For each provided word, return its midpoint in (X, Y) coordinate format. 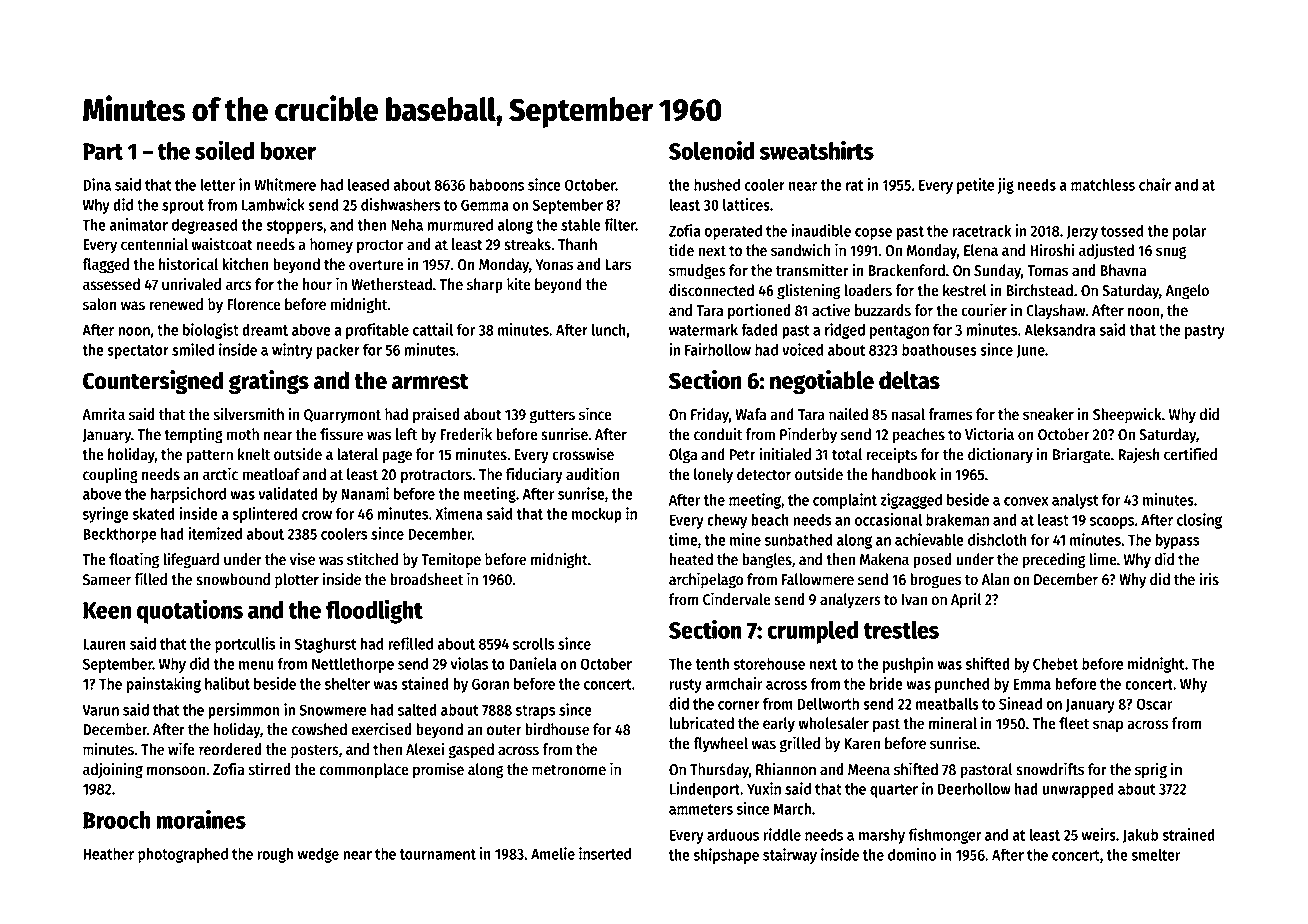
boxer (288, 151)
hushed (717, 185)
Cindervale (737, 599)
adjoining (113, 770)
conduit (718, 434)
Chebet (1055, 664)
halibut (227, 683)
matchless (1103, 185)
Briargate (1082, 455)
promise (438, 770)
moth (243, 434)
